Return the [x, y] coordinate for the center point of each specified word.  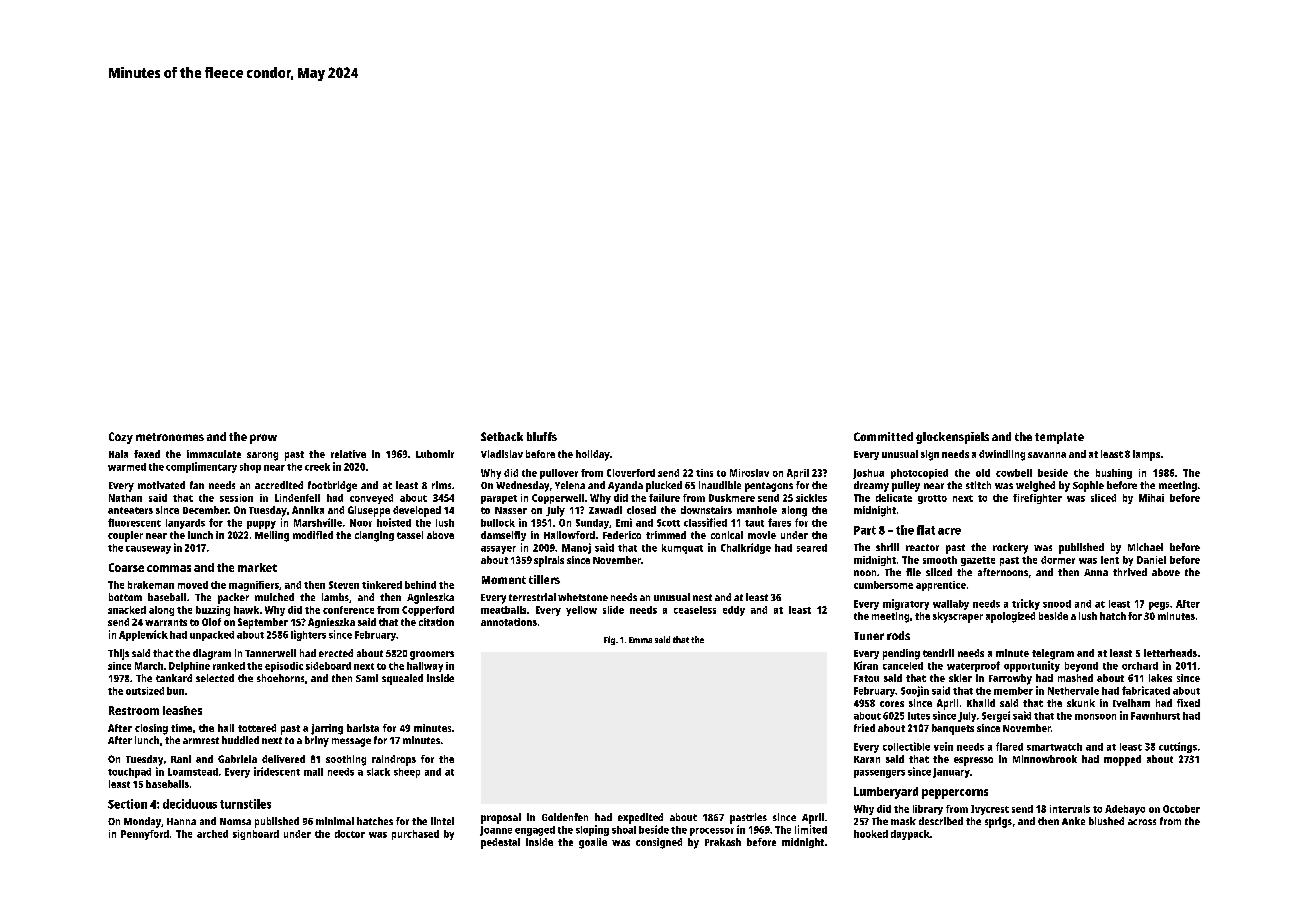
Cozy [121, 438]
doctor [350, 834]
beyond [1081, 667]
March [149, 666]
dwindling [1002, 455]
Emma [640, 640]
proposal [501, 818]
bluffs [542, 436]
